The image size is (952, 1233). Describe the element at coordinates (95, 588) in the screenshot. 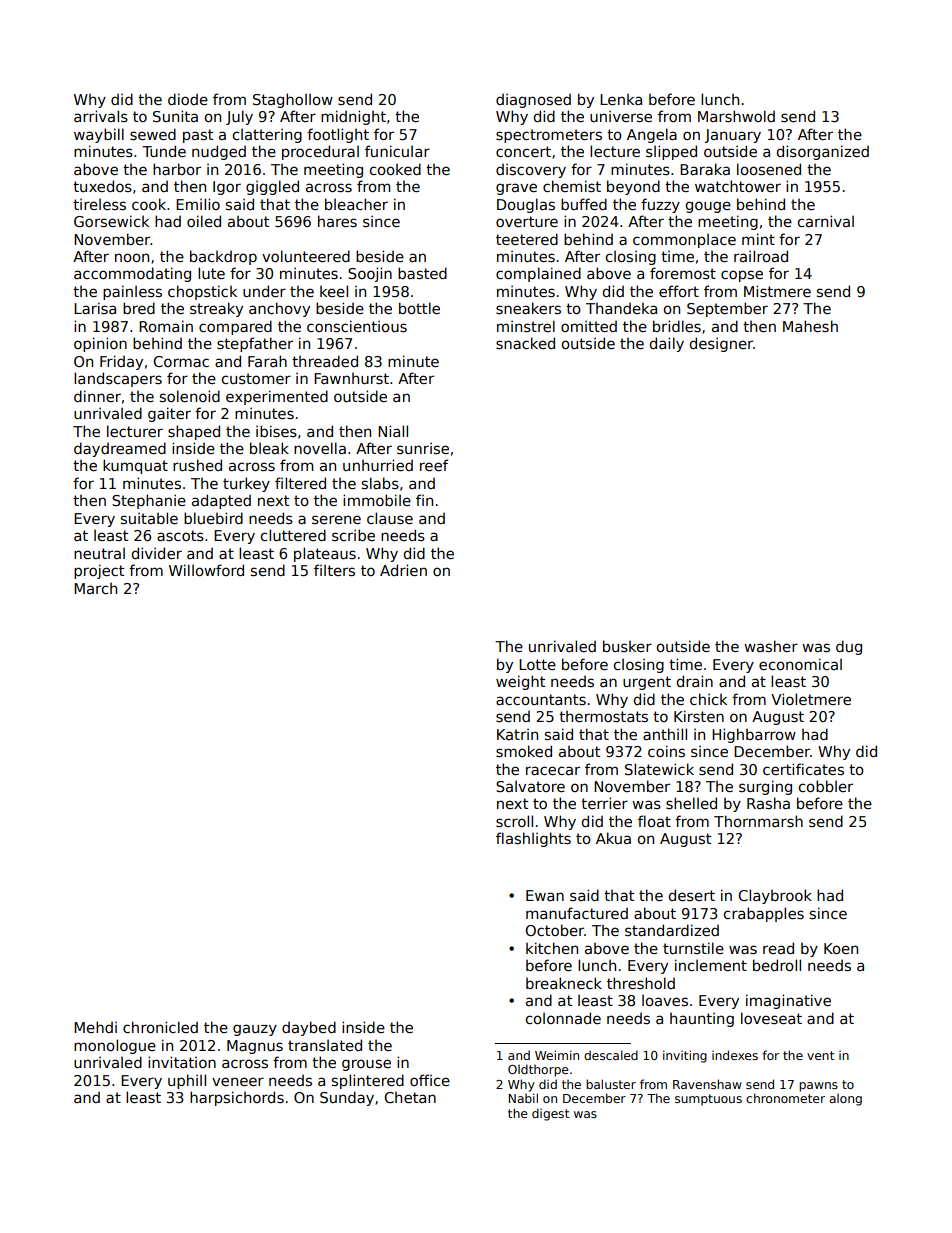

I see `March` at that location.
